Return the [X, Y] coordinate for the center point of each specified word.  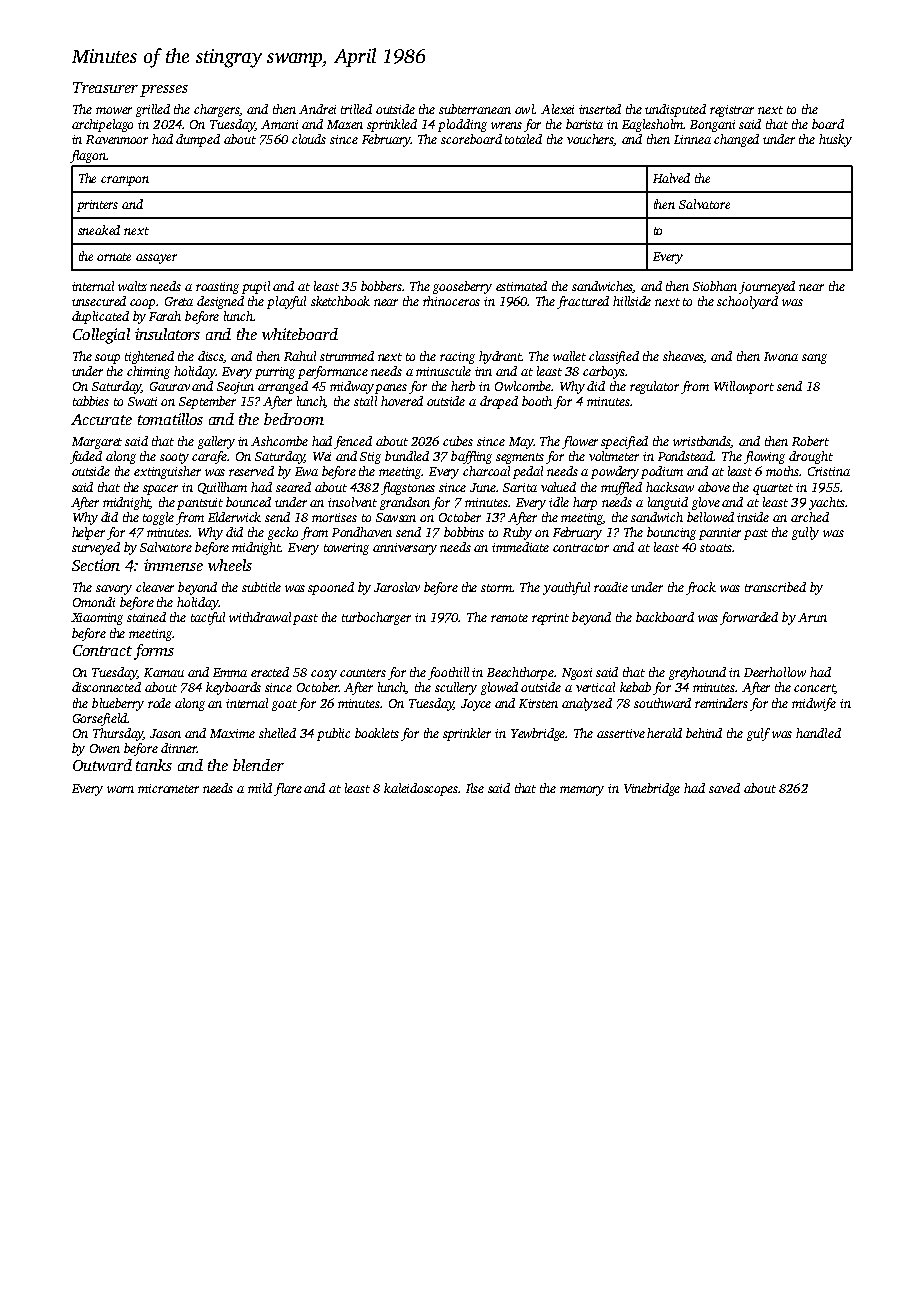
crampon [125, 181]
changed [736, 140]
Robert [810, 441]
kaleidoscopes [421, 789]
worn [120, 789]
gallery [216, 442]
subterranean [475, 109]
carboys [604, 372]
